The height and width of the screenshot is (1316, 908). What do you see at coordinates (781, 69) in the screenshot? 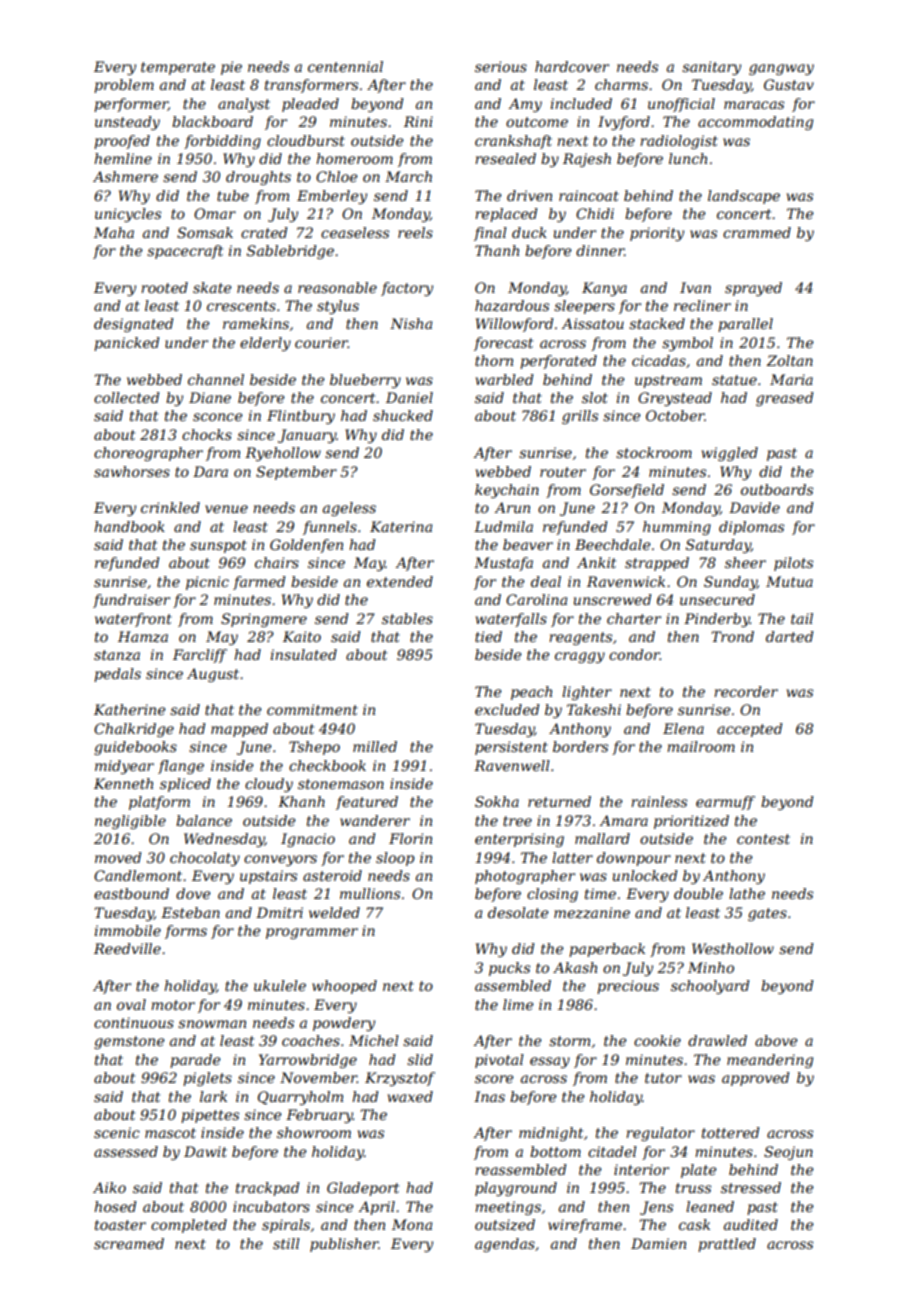
I see `gangway` at bounding box center [781, 69].
